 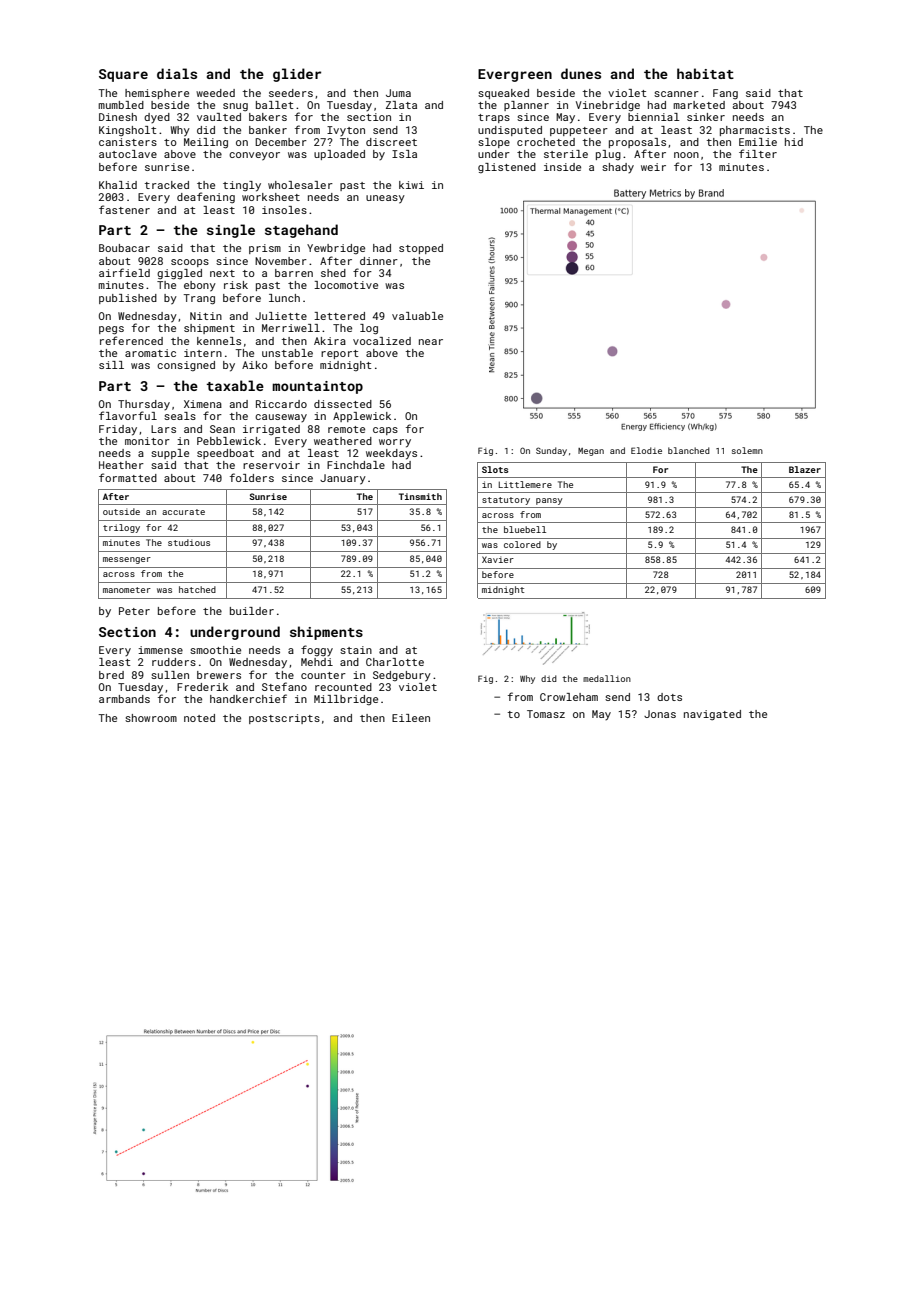 I want to click on pegs, so click(x=111, y=330).
